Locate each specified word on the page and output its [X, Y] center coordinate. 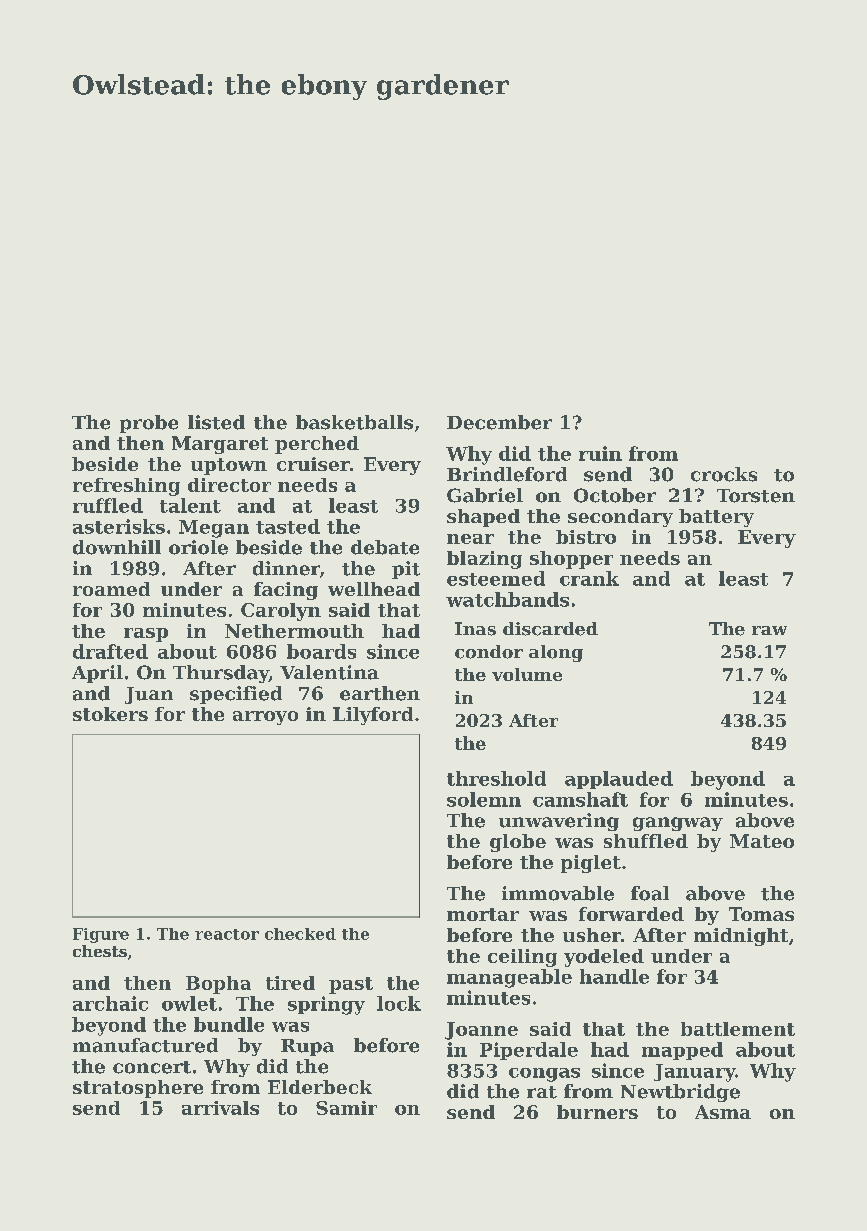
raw [769, 630]
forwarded [631, 914]
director [229, 485]
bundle [229, 1024]
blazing [484, 560]
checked [300, 934]
